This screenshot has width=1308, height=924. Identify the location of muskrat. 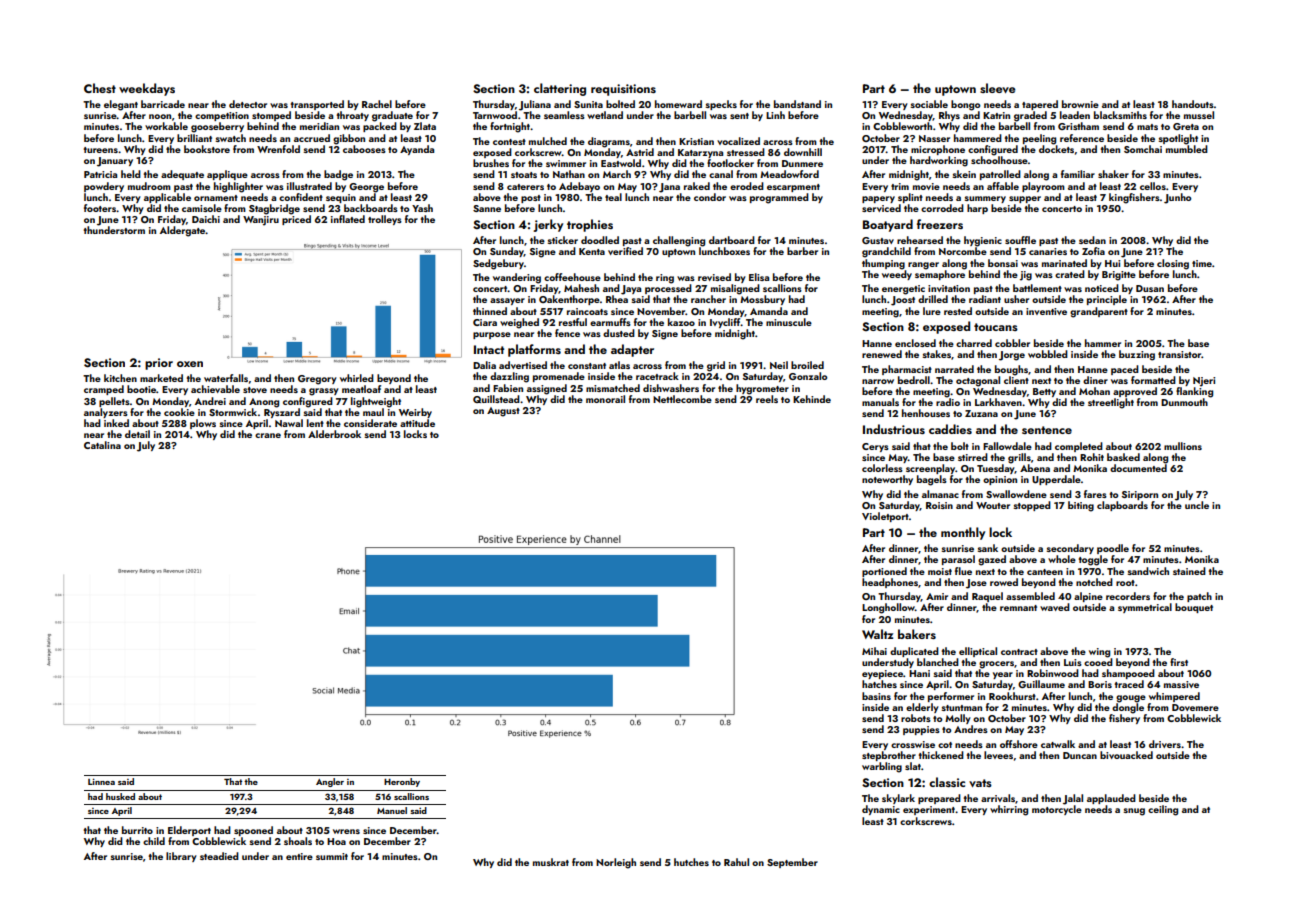
(551, 862).
